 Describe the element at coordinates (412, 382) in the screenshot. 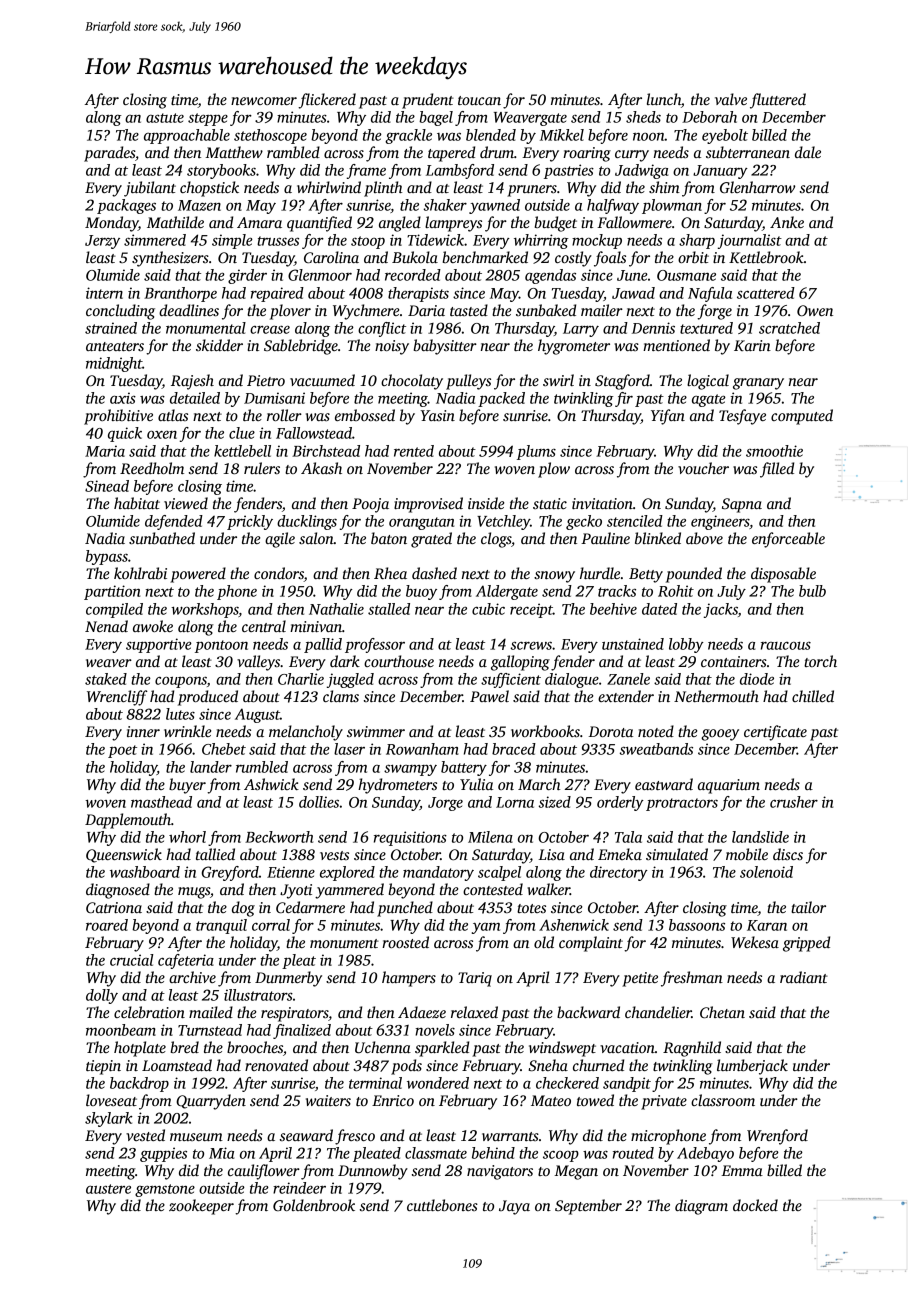

I see `chocolaty` at that location.
